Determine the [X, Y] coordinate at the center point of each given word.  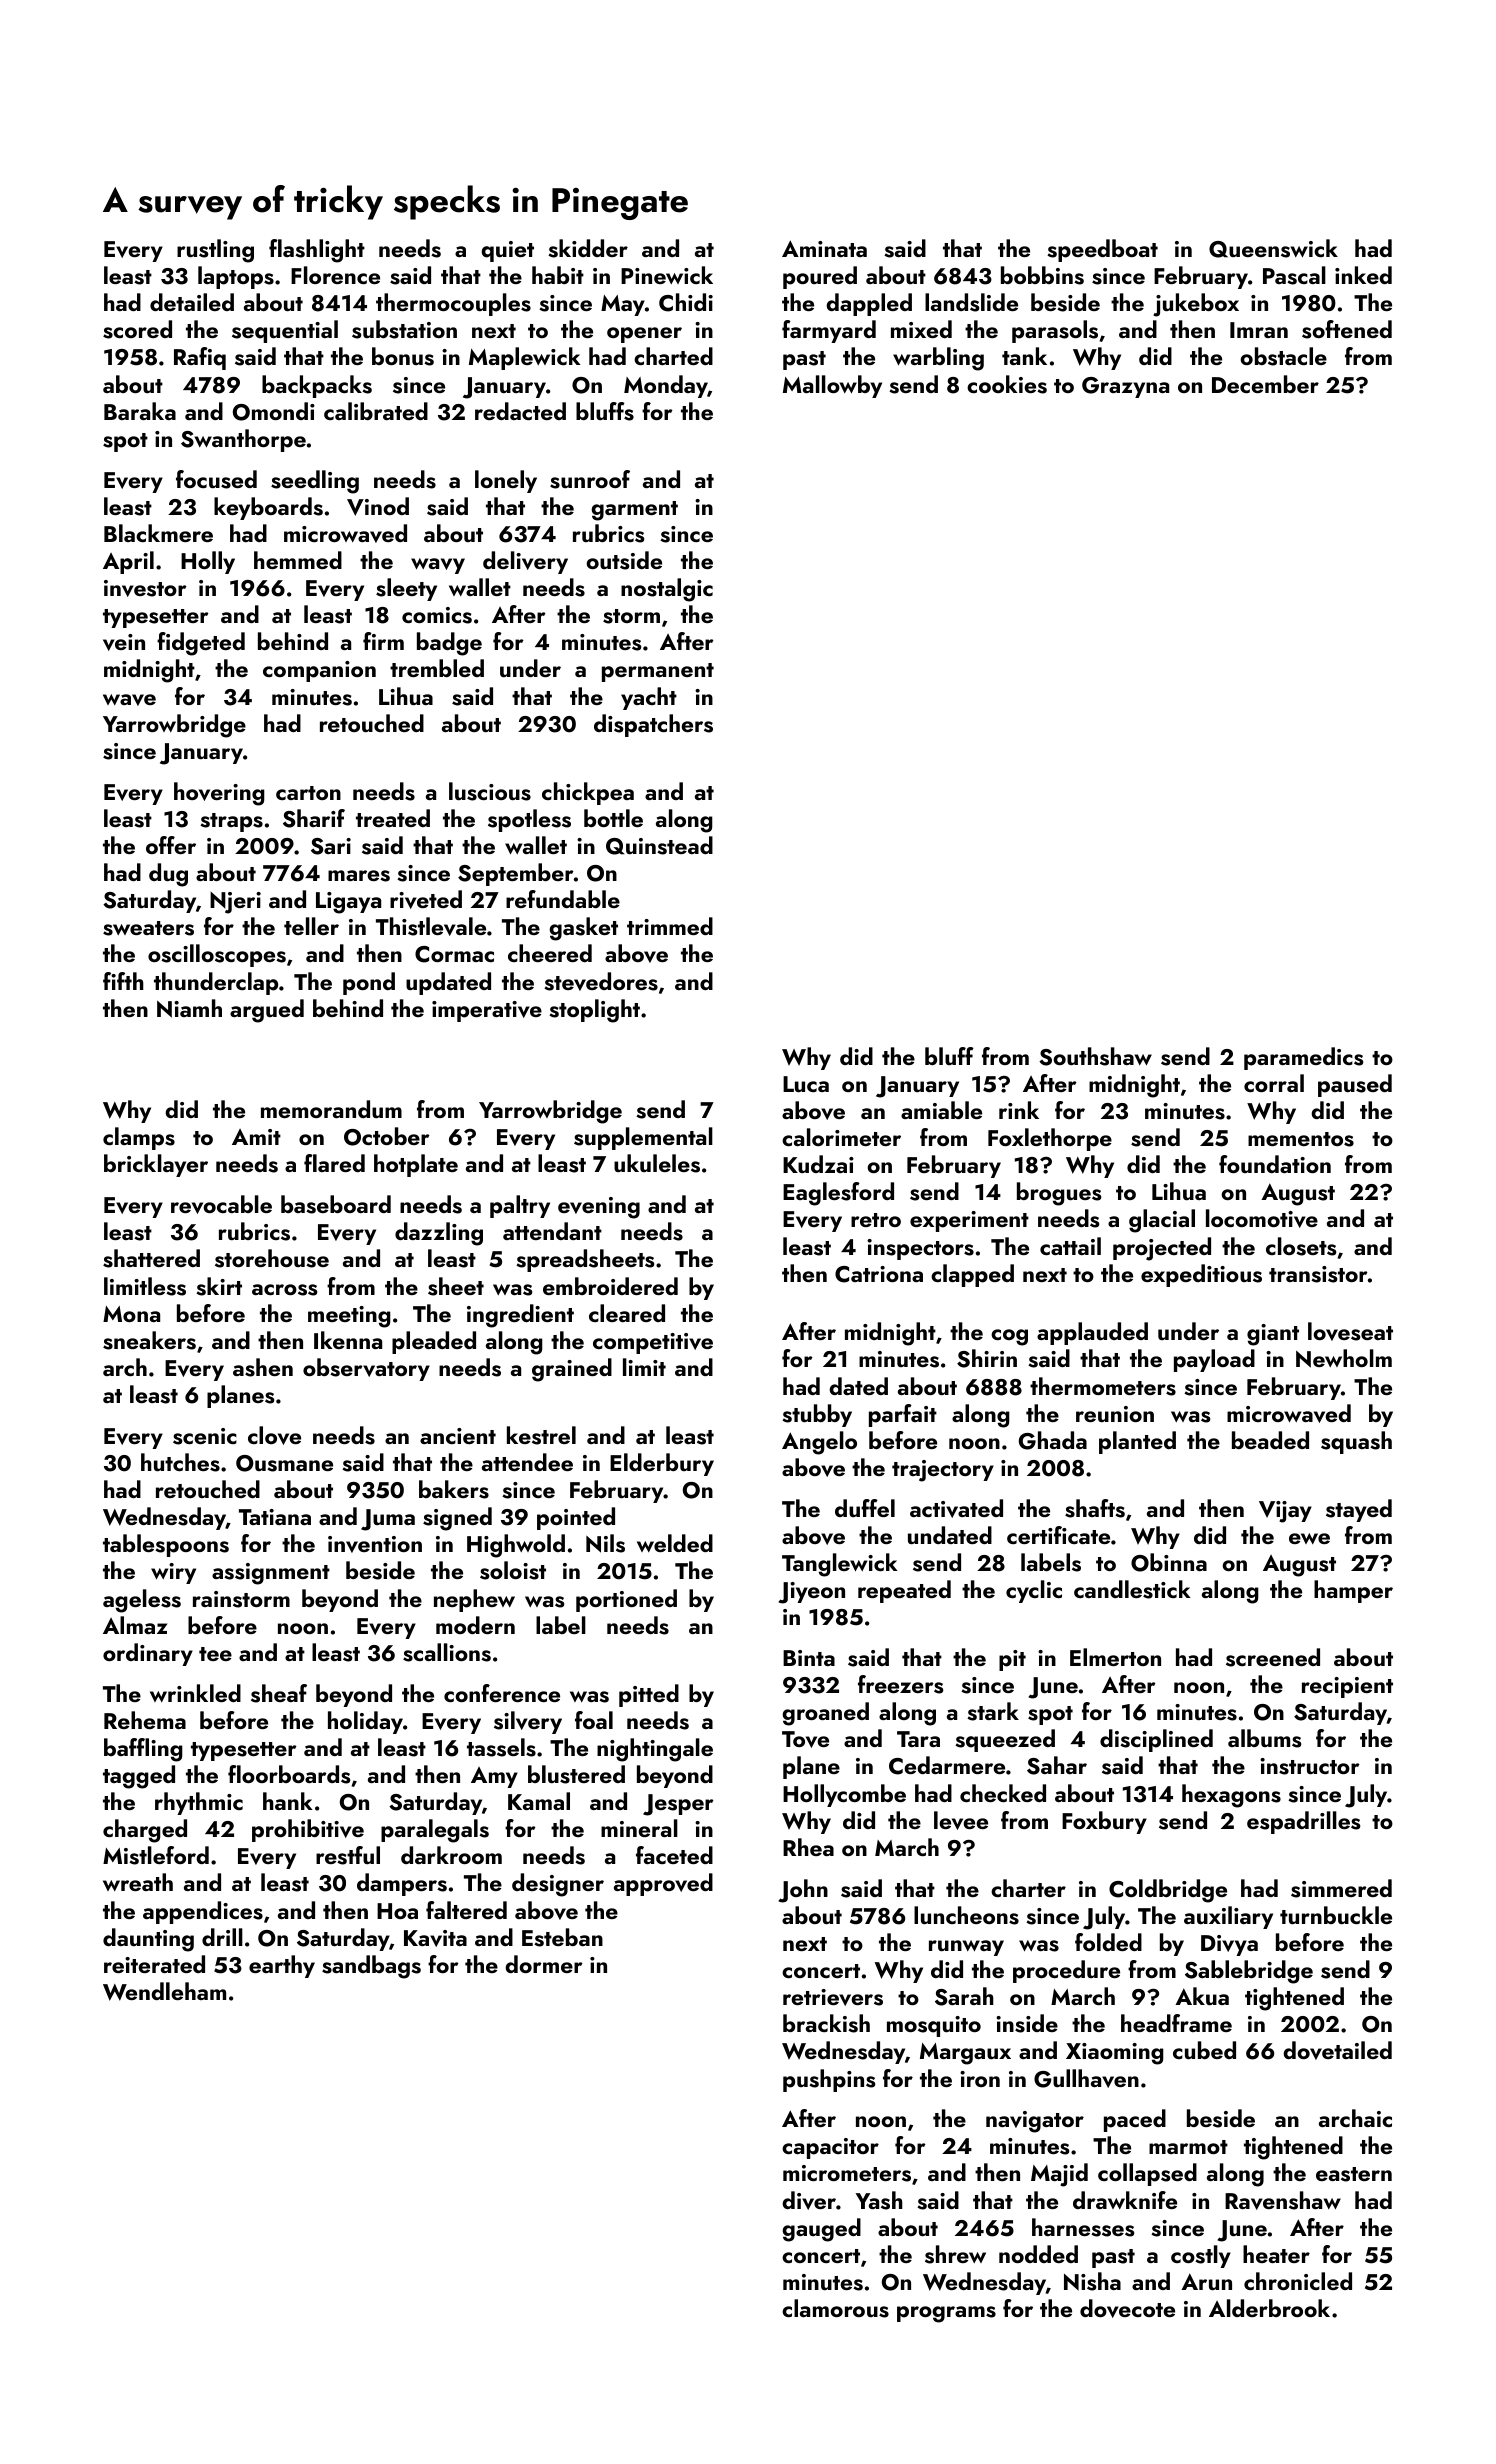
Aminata [824, 248]
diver [809, 2200]
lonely [506, 481]
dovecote [1127, 2308]
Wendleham [164, 1991]
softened [1347, 329]
